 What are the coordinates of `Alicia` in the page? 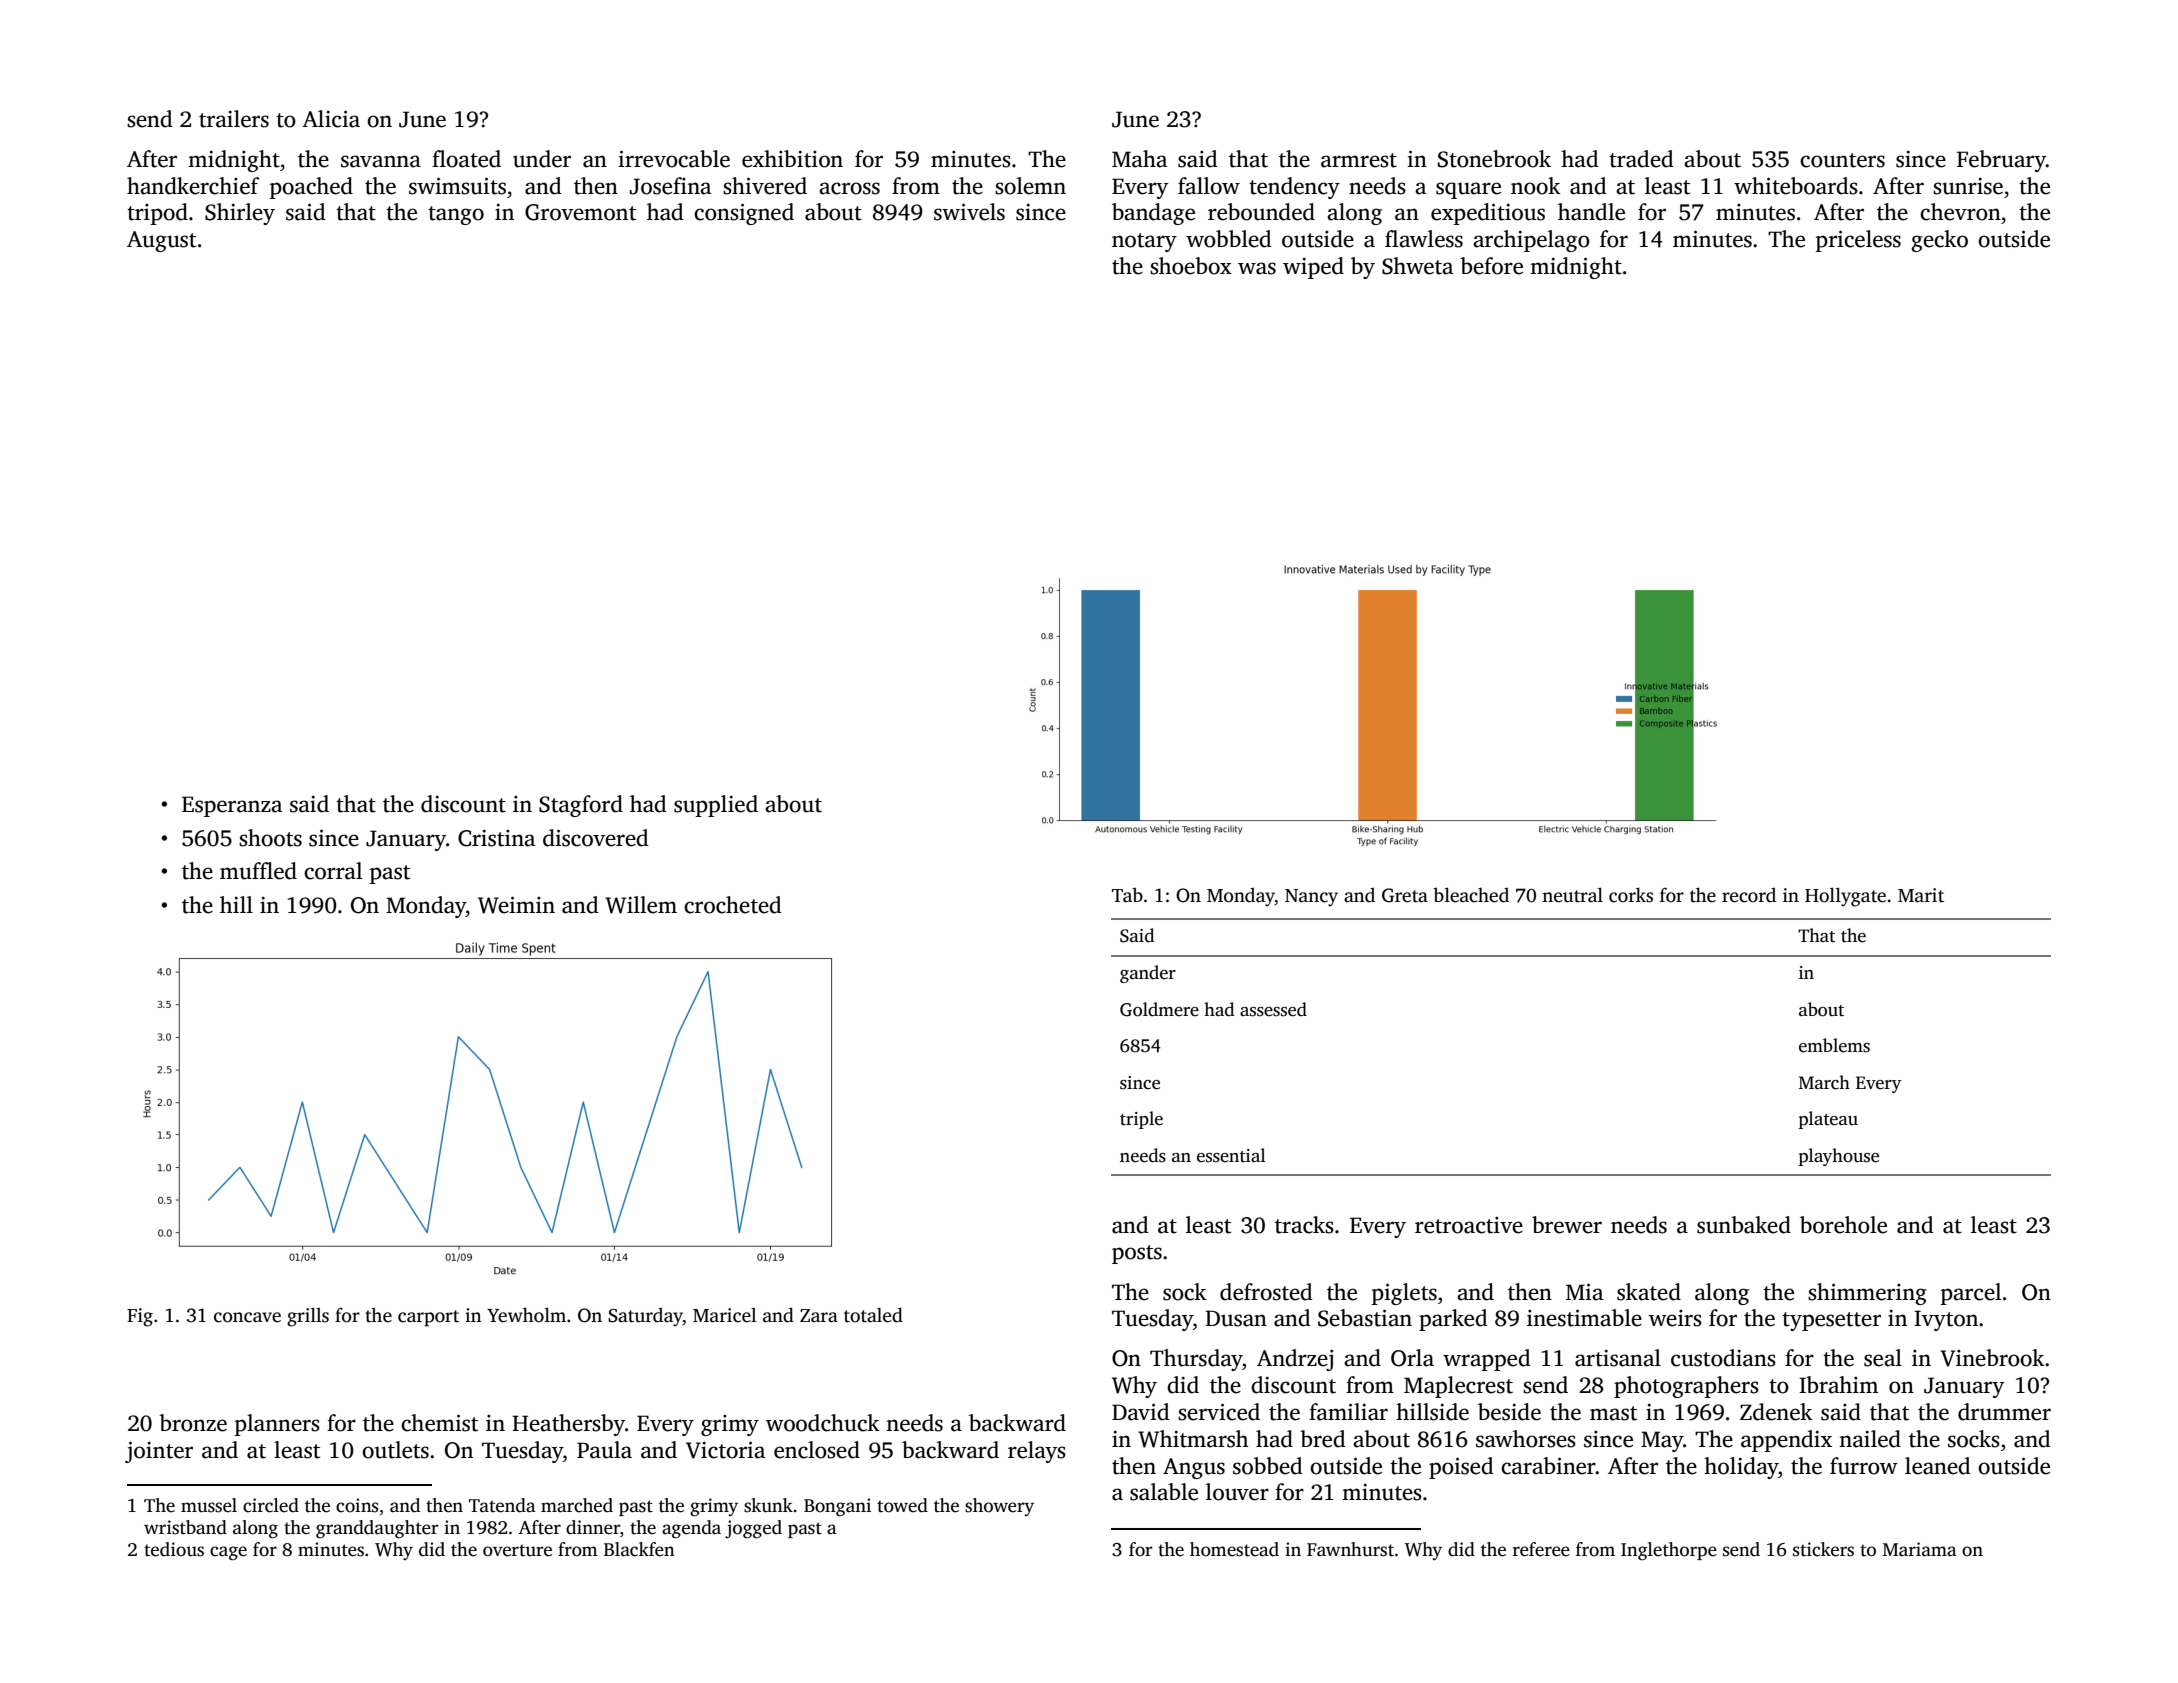 It's located at (331, 119).
